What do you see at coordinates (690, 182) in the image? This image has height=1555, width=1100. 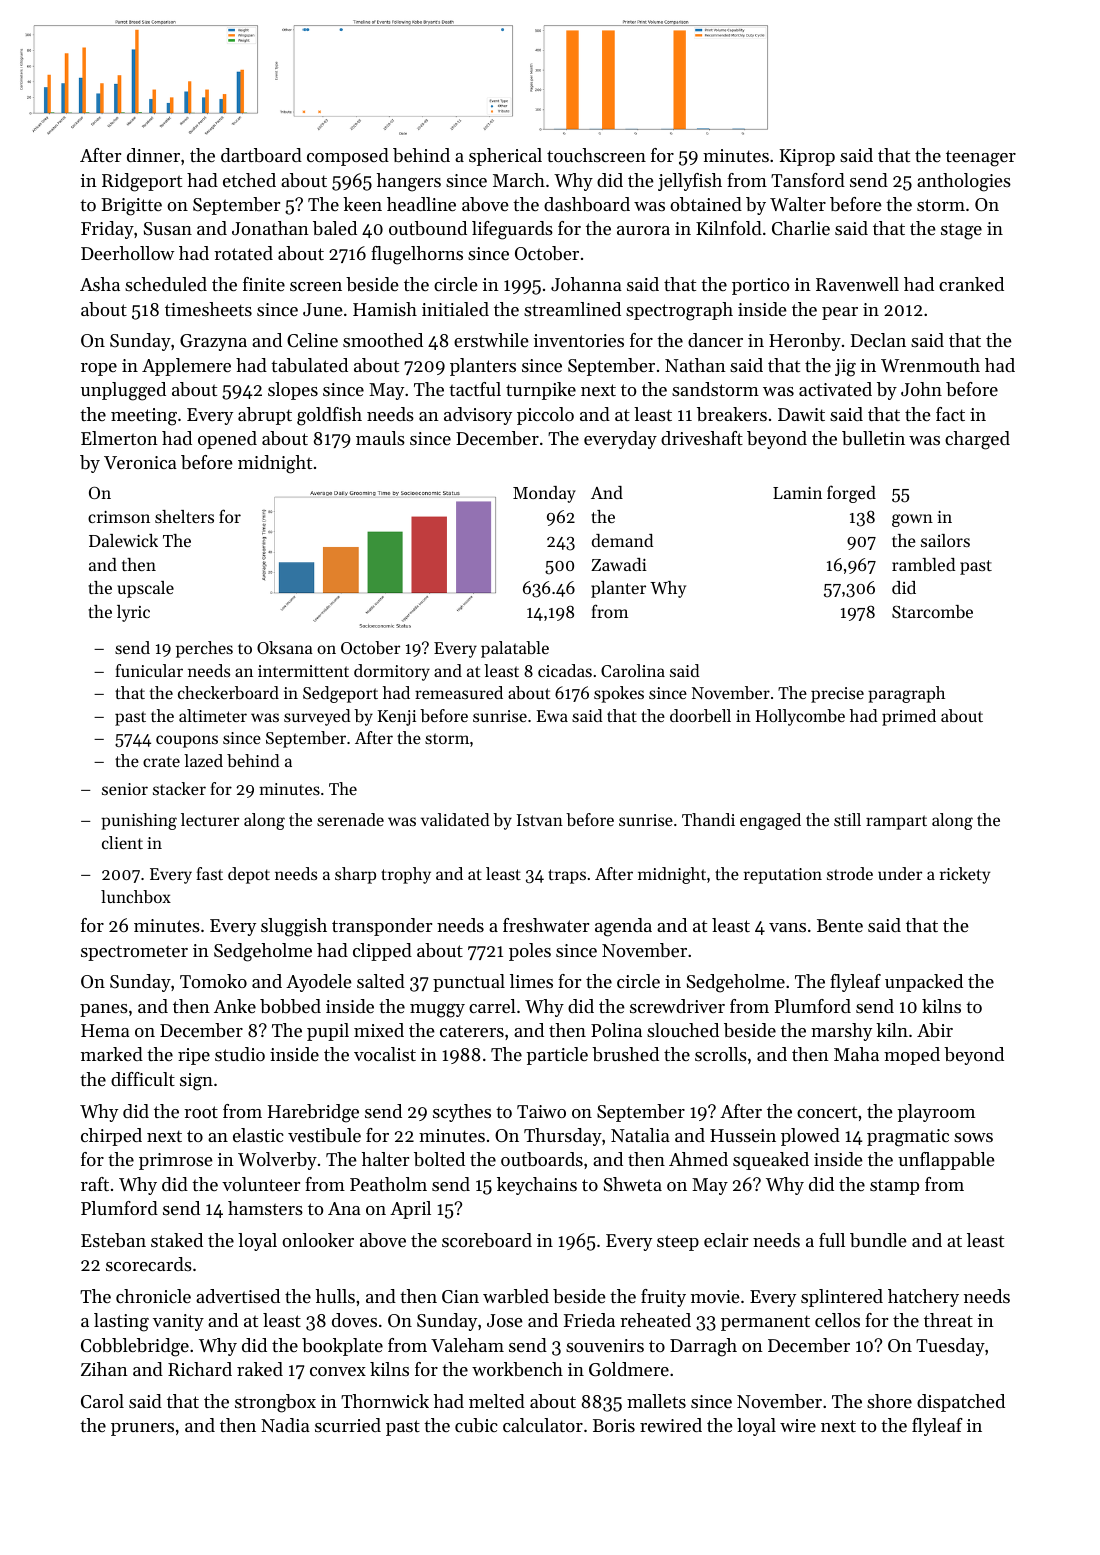 I see `jellyfish` at bounding box center [690, 182].
